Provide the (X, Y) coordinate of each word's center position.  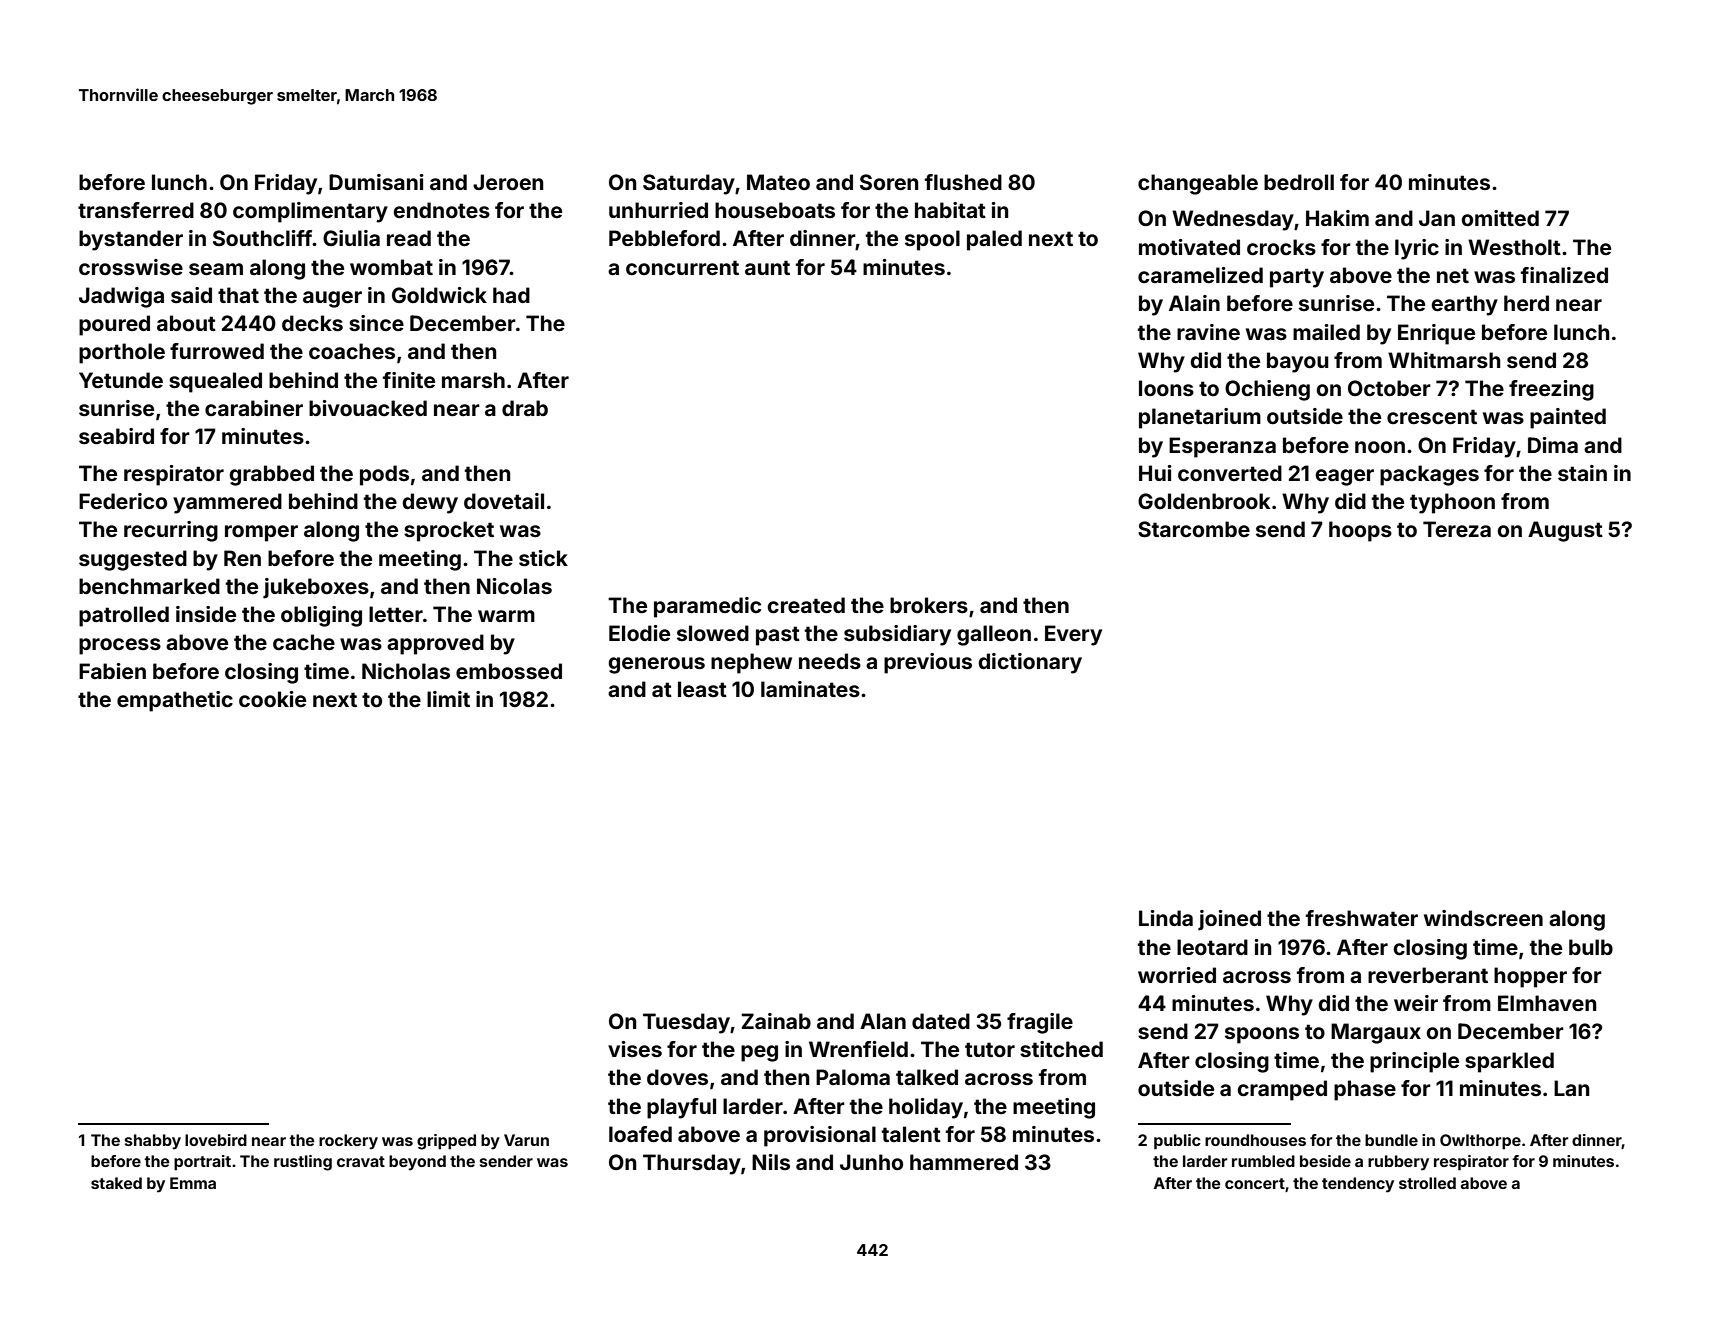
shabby (153, 1142)
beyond (417, 1163)
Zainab (776, 1021)
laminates (810, 689)
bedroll (1299, 182)
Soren (889, 182)
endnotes (441, 210)
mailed (1326, 332)
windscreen (1483, 918)
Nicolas (514, 586)
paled (994, 240)
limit (448, 699)
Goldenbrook (1204, 501)
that (238, 295)
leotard (1212, 947)
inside (206, 614)
